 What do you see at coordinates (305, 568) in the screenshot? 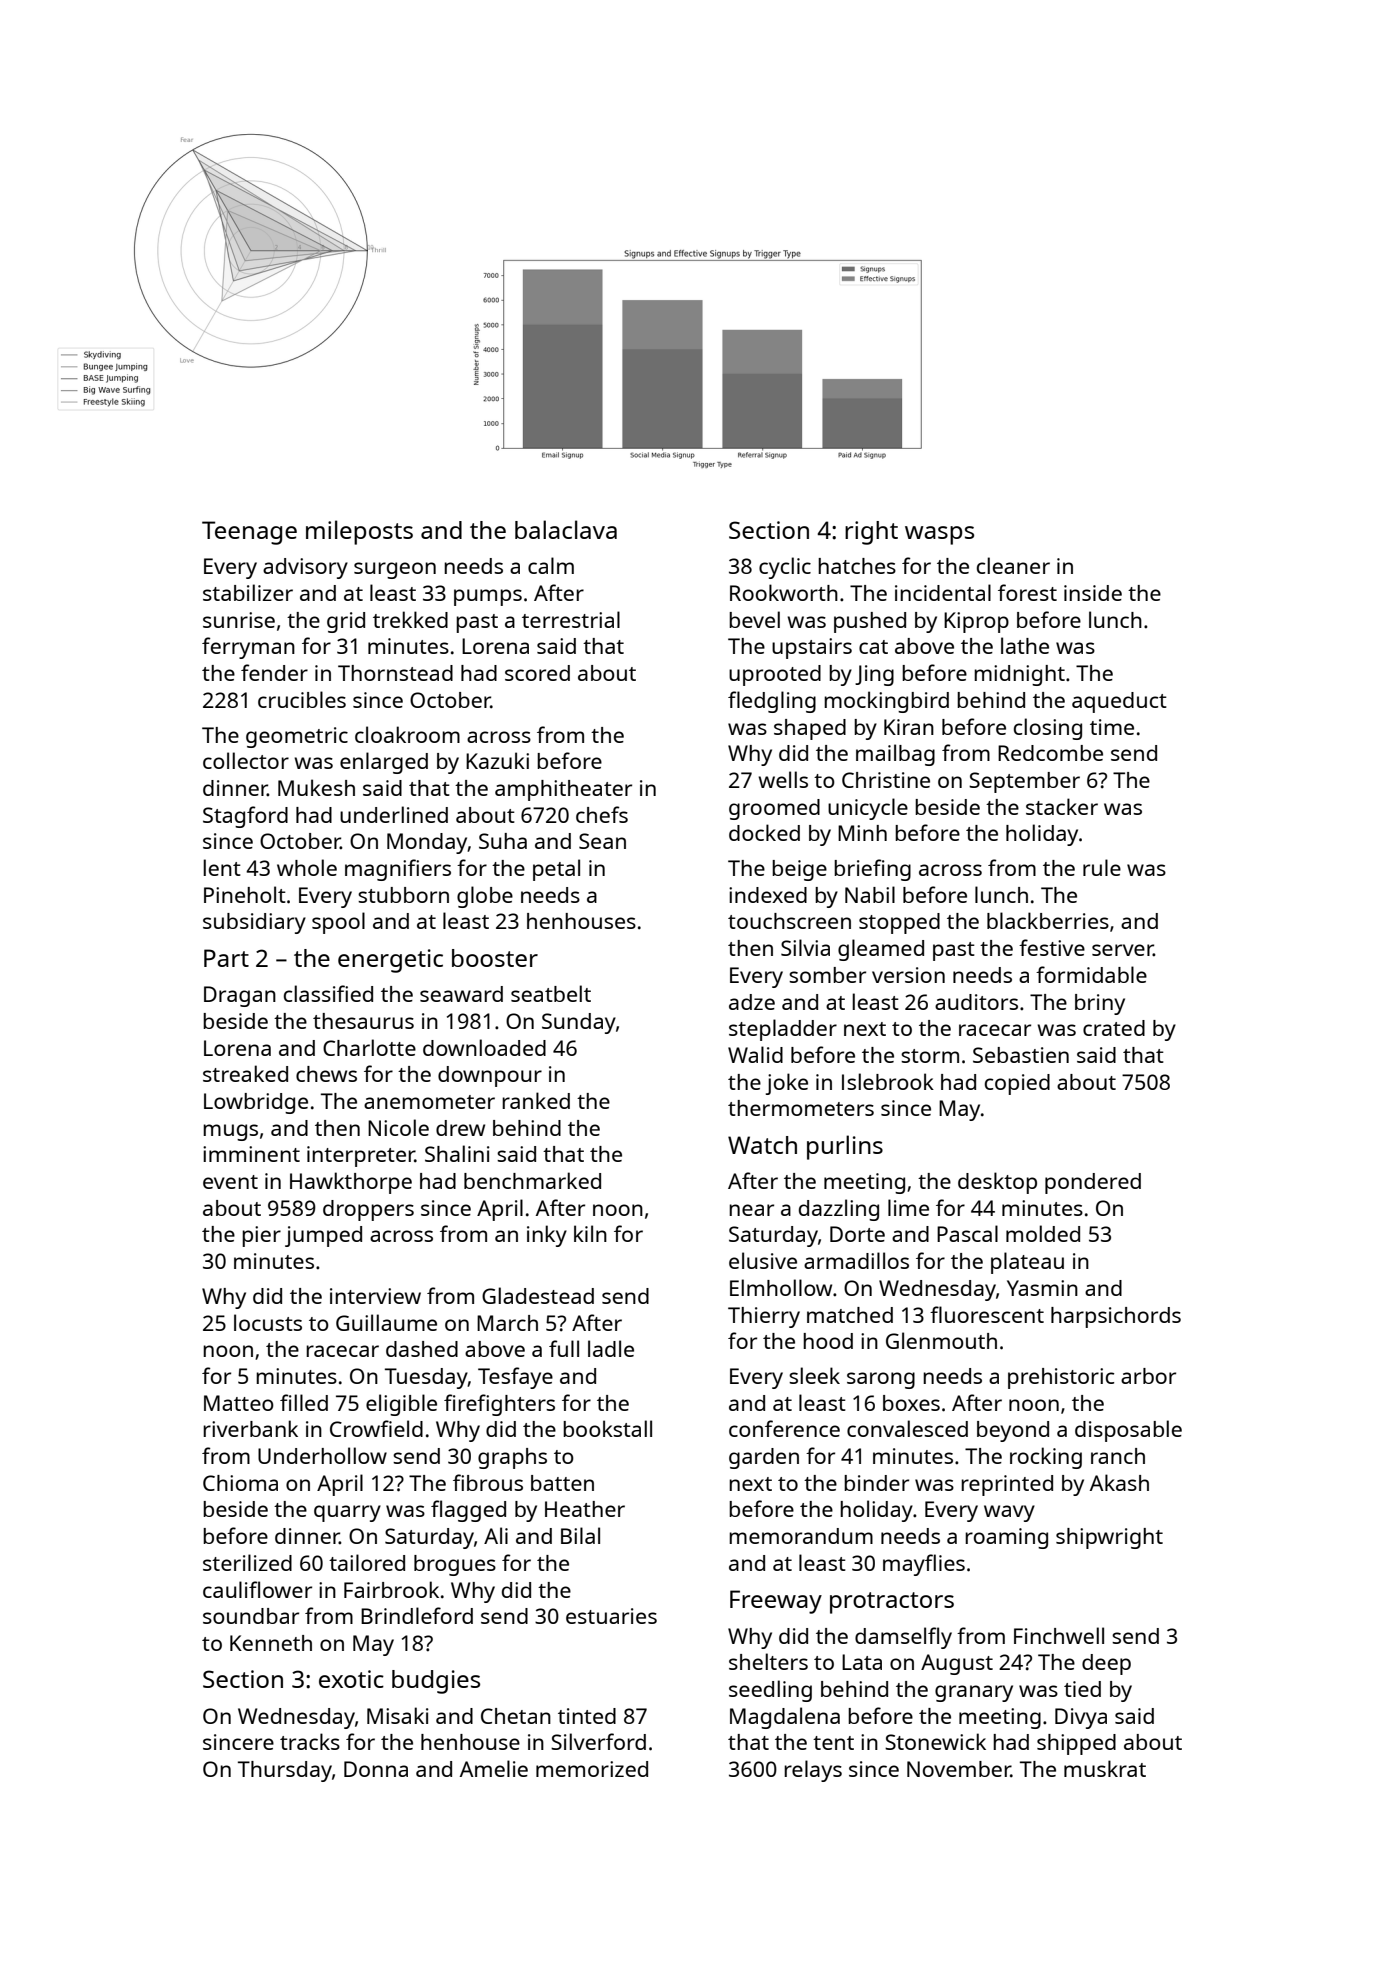
I see `advisory` at bounding box center [305, 568].
